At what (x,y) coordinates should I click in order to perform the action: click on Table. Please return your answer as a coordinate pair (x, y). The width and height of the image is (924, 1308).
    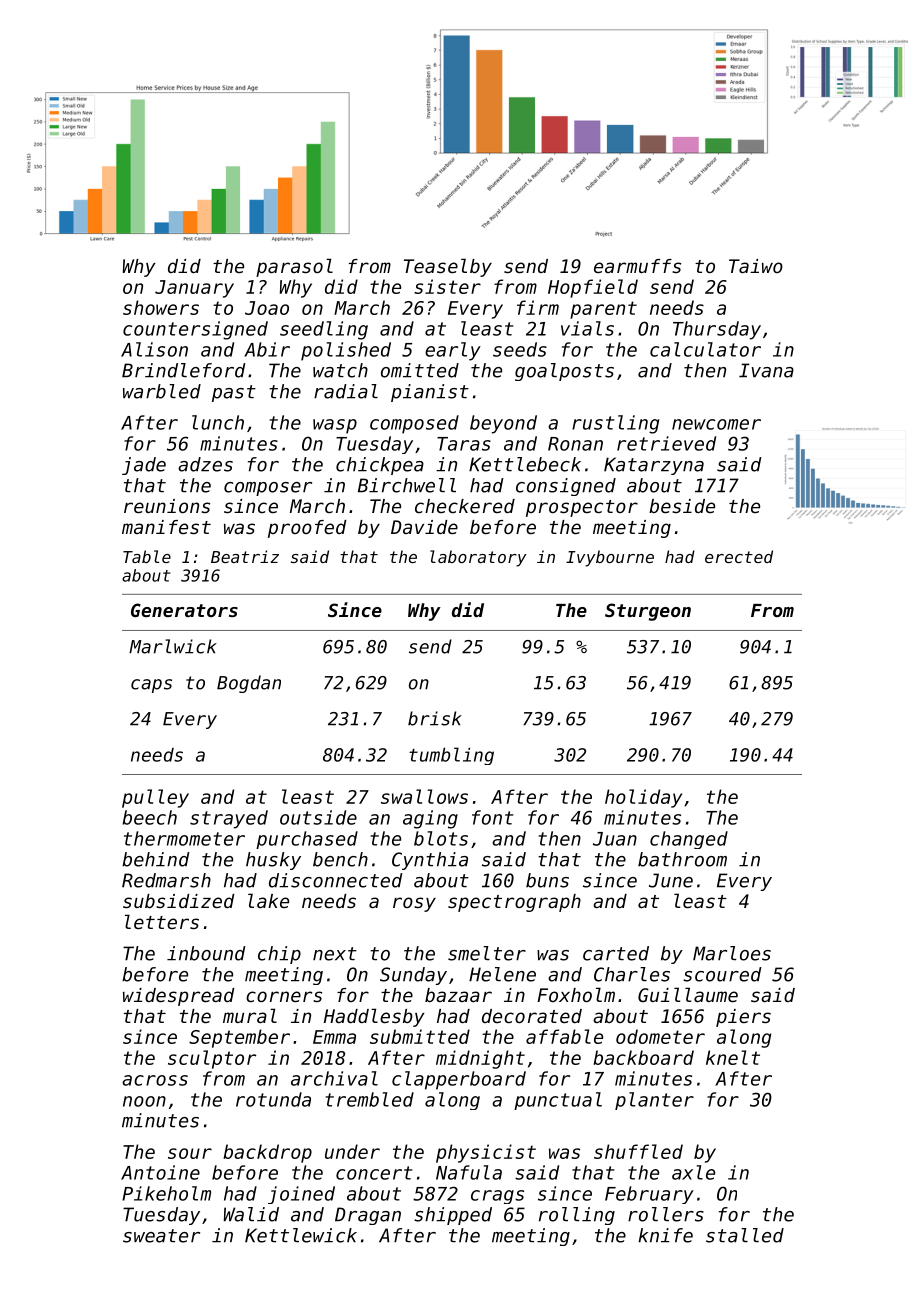
    Looking at the image, I should click on (147, 556).
